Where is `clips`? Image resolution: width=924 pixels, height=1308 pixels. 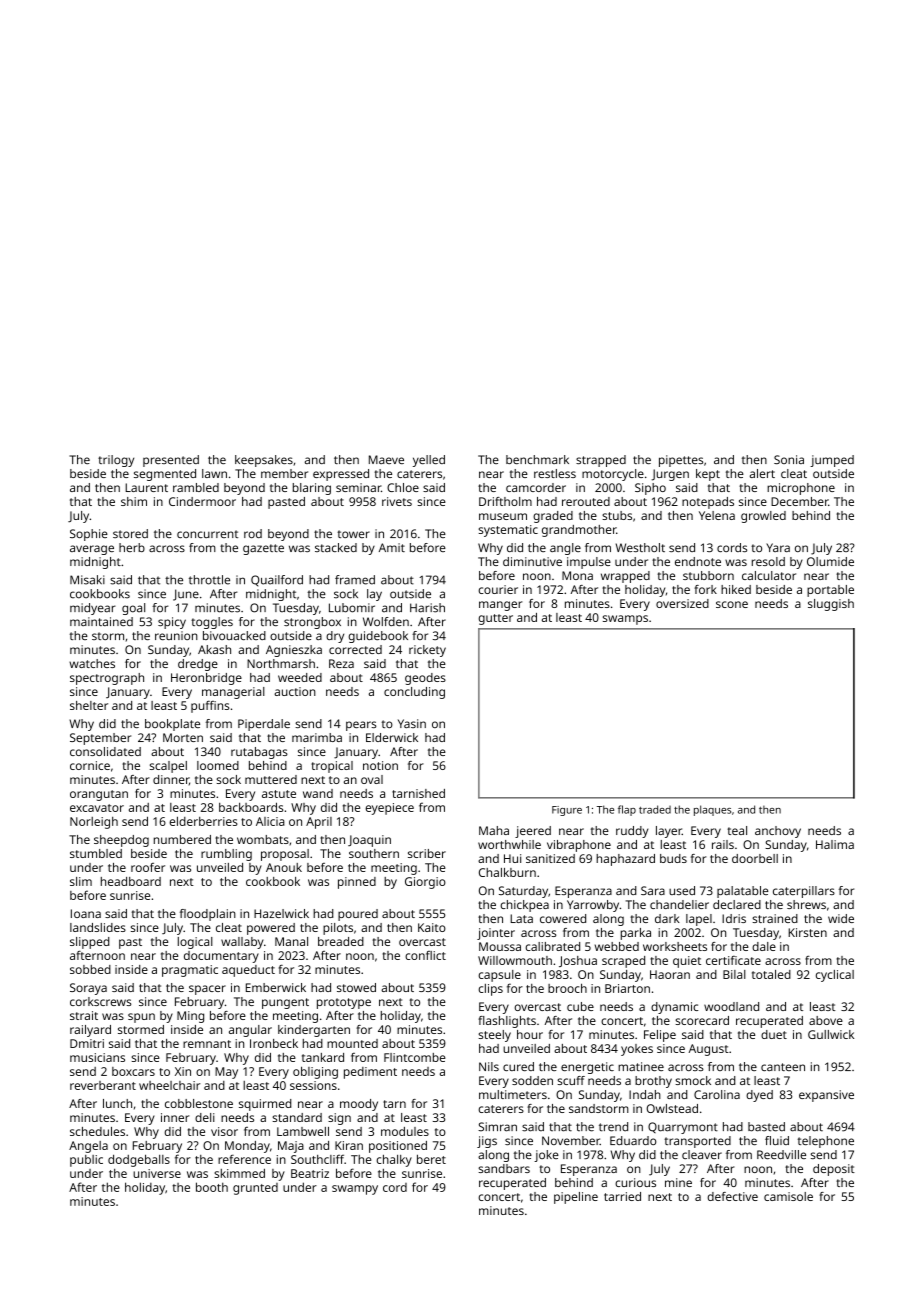 clips is located at coordinates (490, 990).
